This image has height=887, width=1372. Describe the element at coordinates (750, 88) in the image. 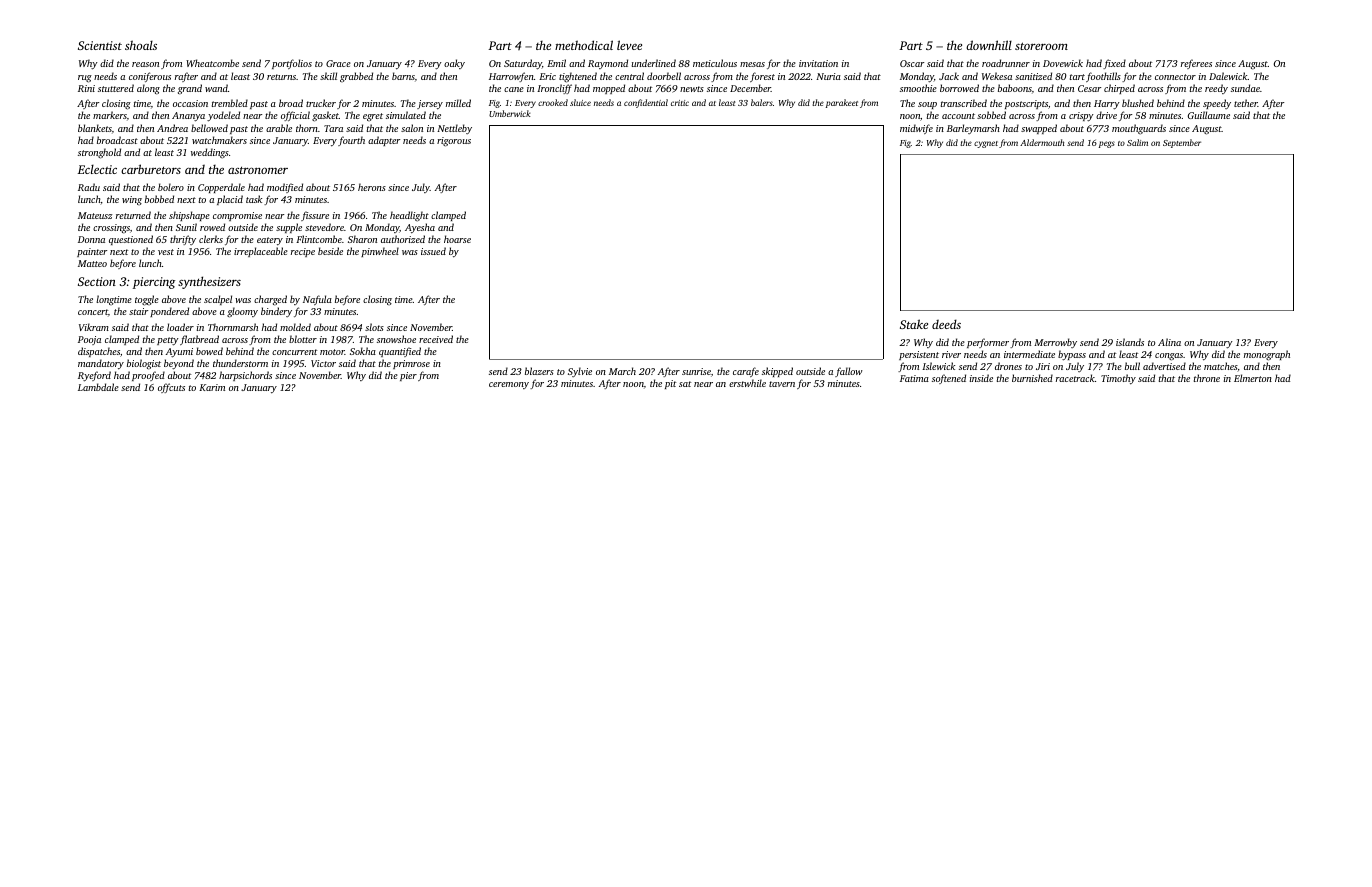

I see `December` at that location.
